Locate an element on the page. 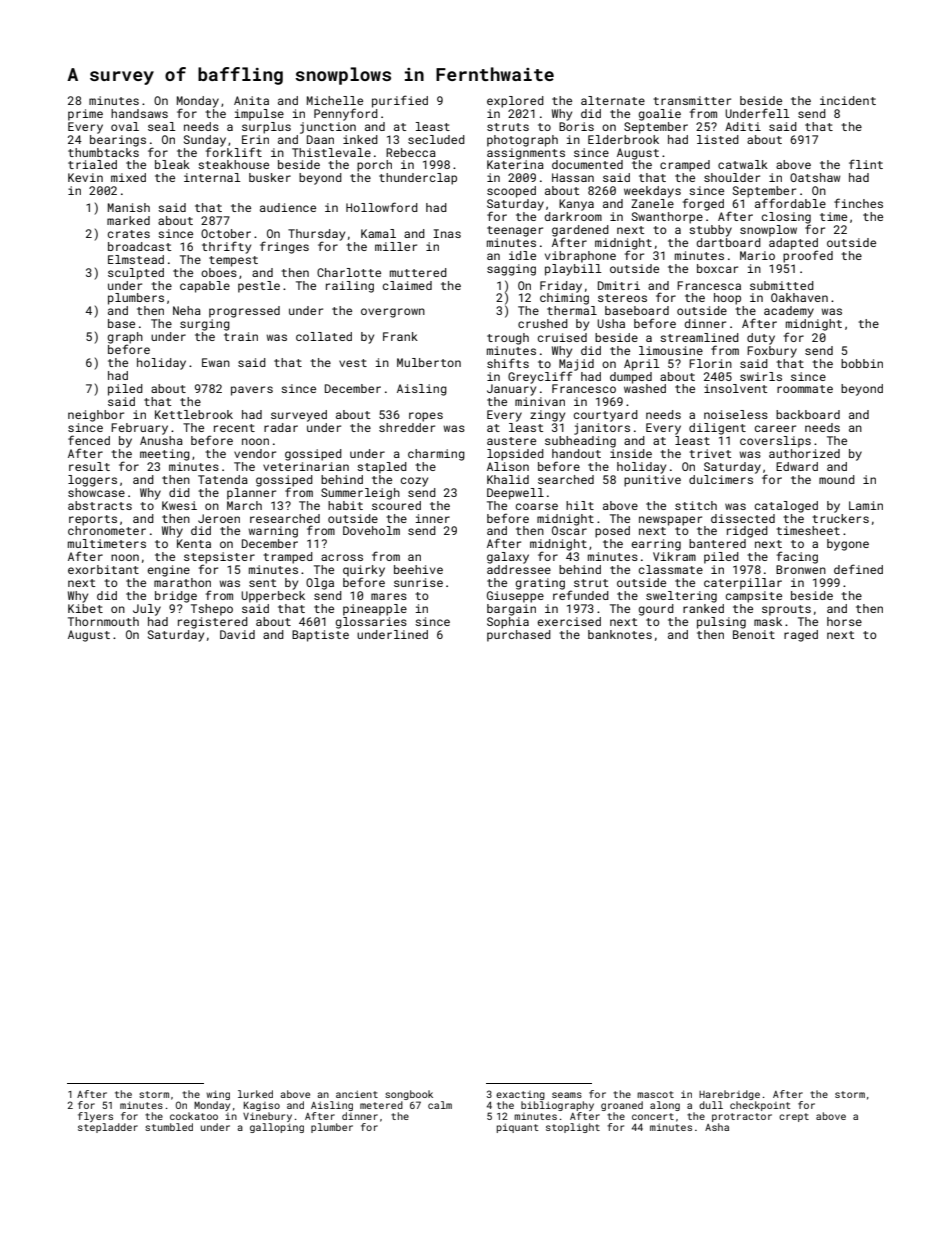 The width and height of the page is (952, 1233). Vikram is located at coordinates (674, 556).
